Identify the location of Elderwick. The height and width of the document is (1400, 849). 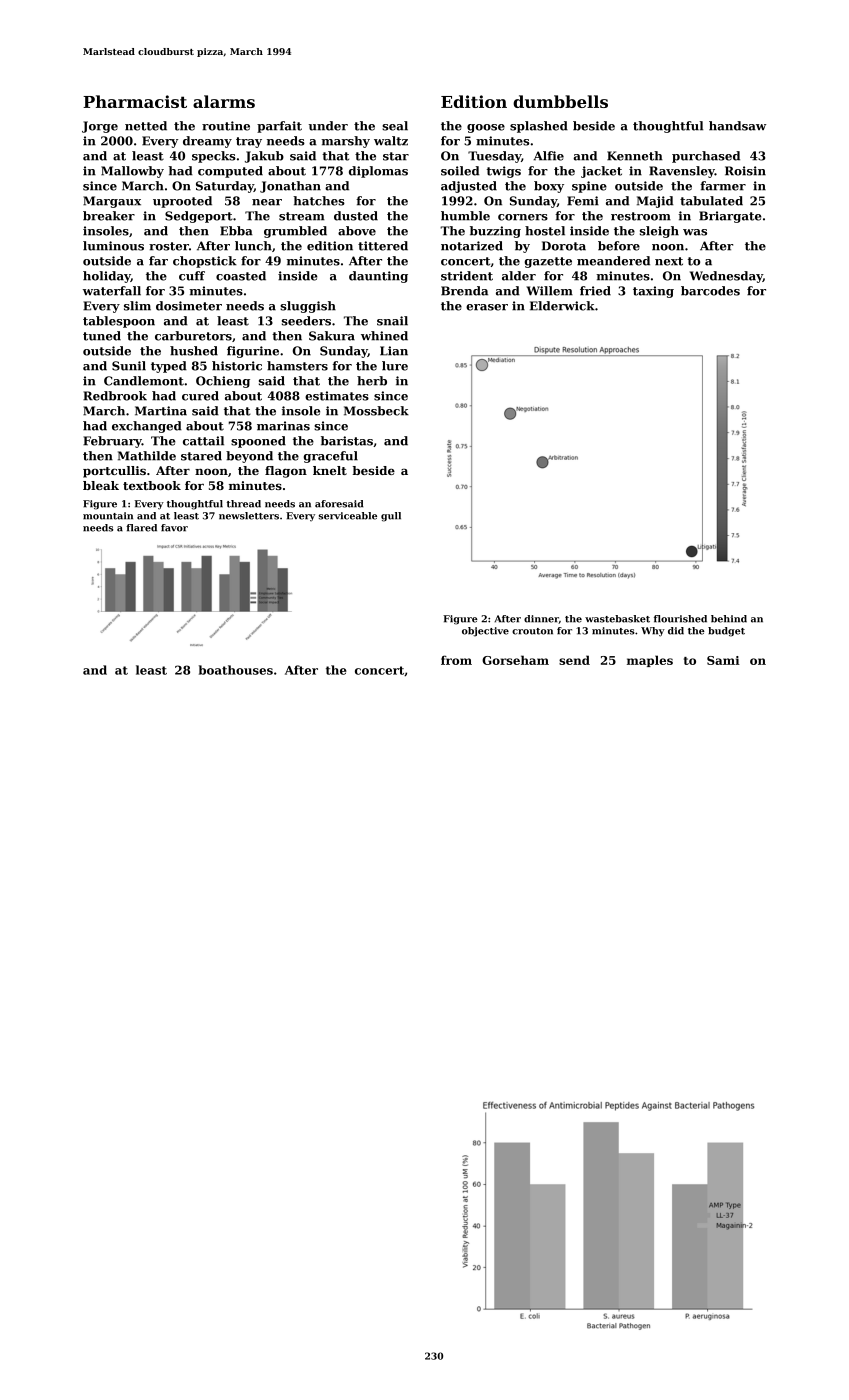
(562, 306).
